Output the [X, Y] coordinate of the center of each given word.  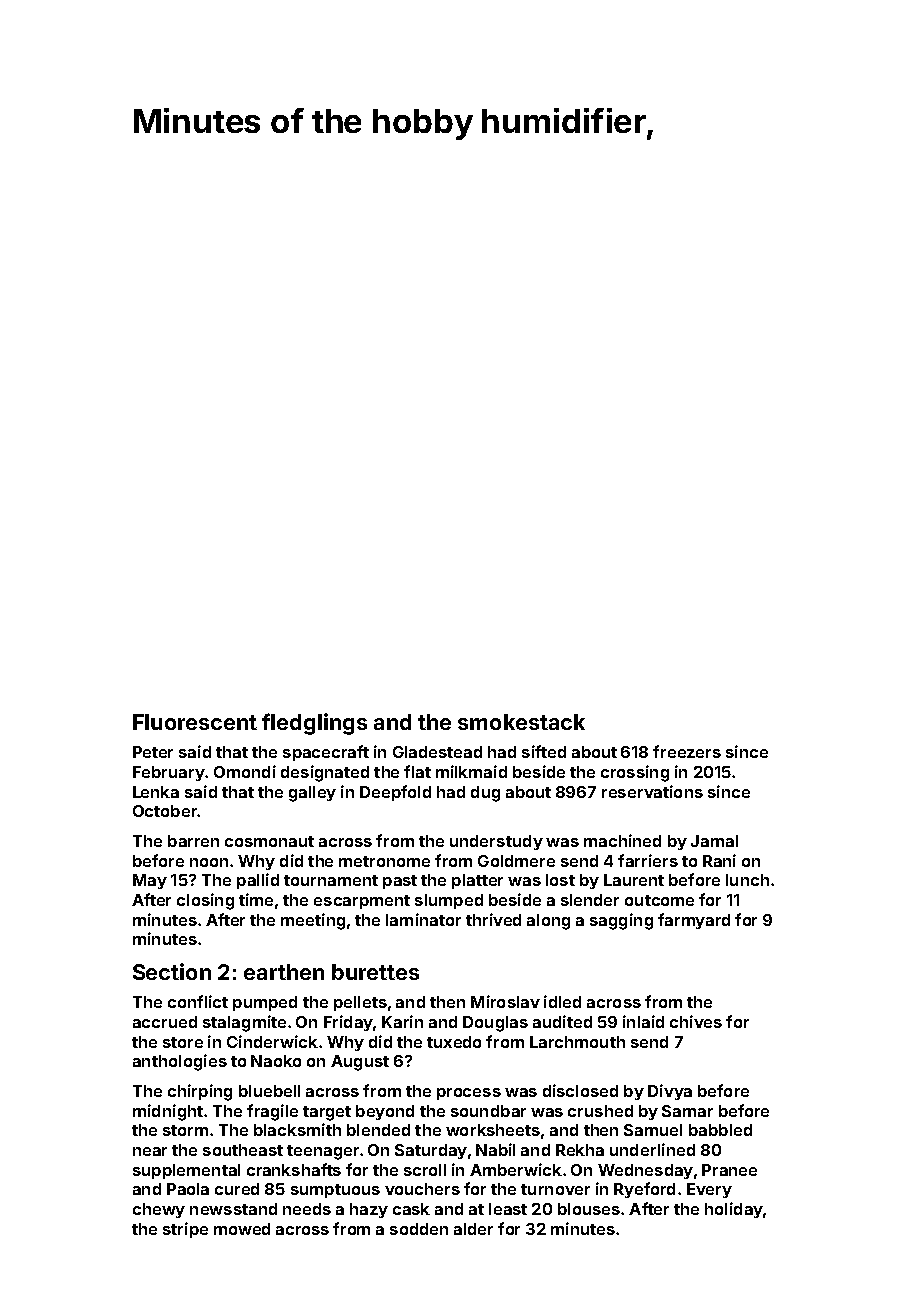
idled [562, 1001]
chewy [159, 1210]
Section [172, 971]
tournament [331, 880]
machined [622, 840]
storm [185, 1130]
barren [193, 841]
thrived [493, 919]
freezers [687, 751]
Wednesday [645, 1171]
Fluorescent [195, 722]
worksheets [493, 1130]
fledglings [314, 724]
